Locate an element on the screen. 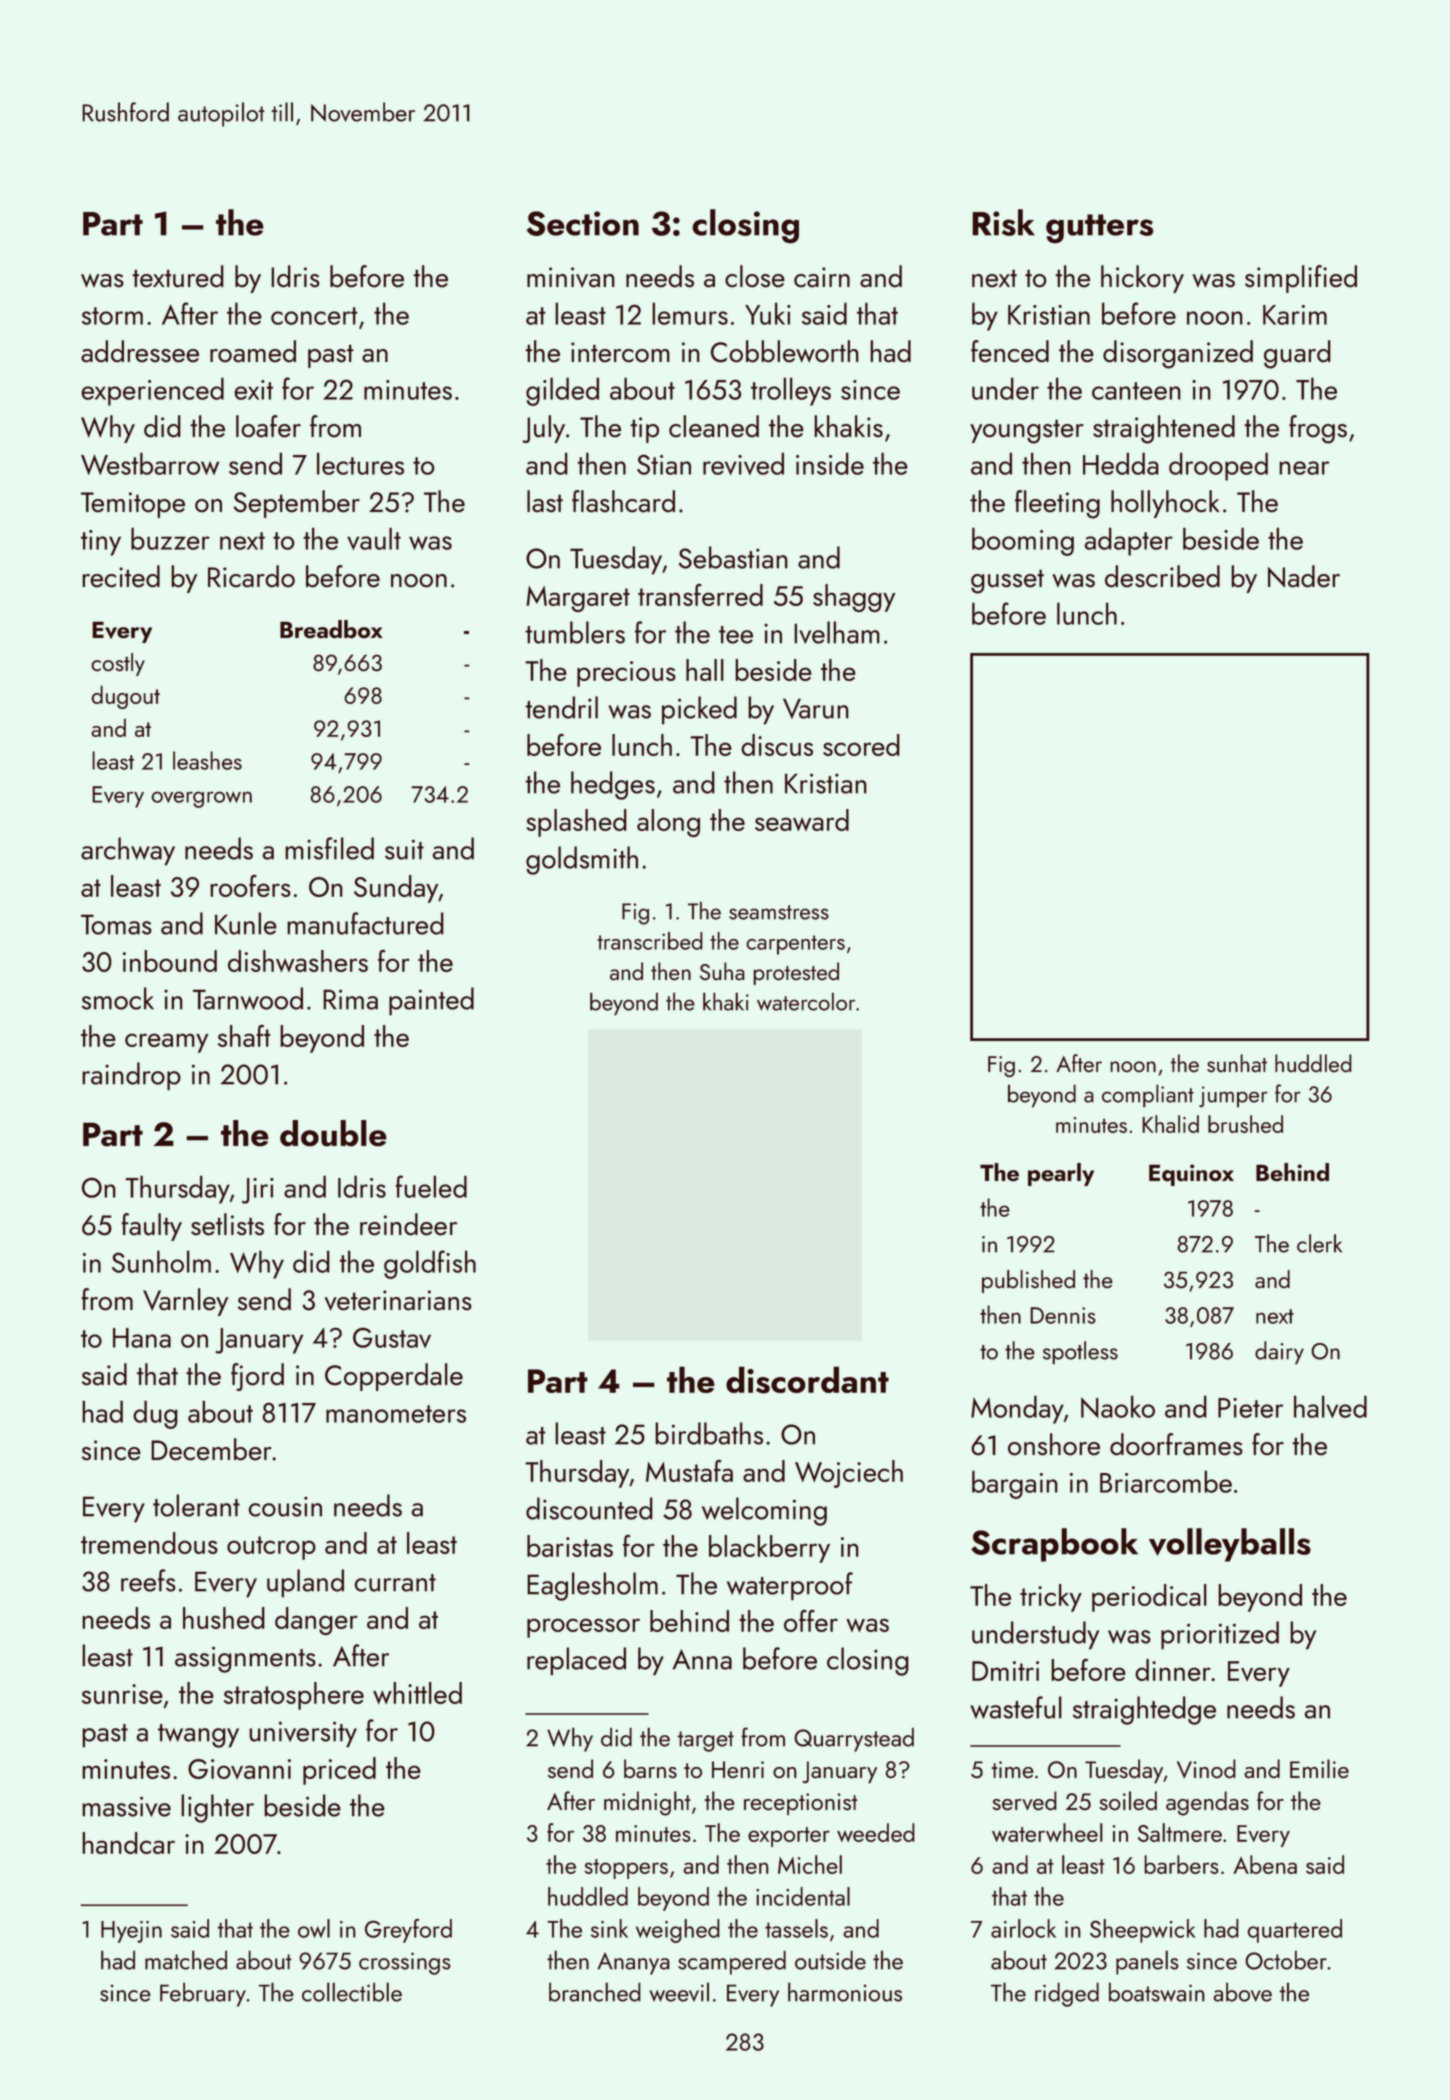 The image size is (1450, 2100). suit is located at coordinates (404, 849).
